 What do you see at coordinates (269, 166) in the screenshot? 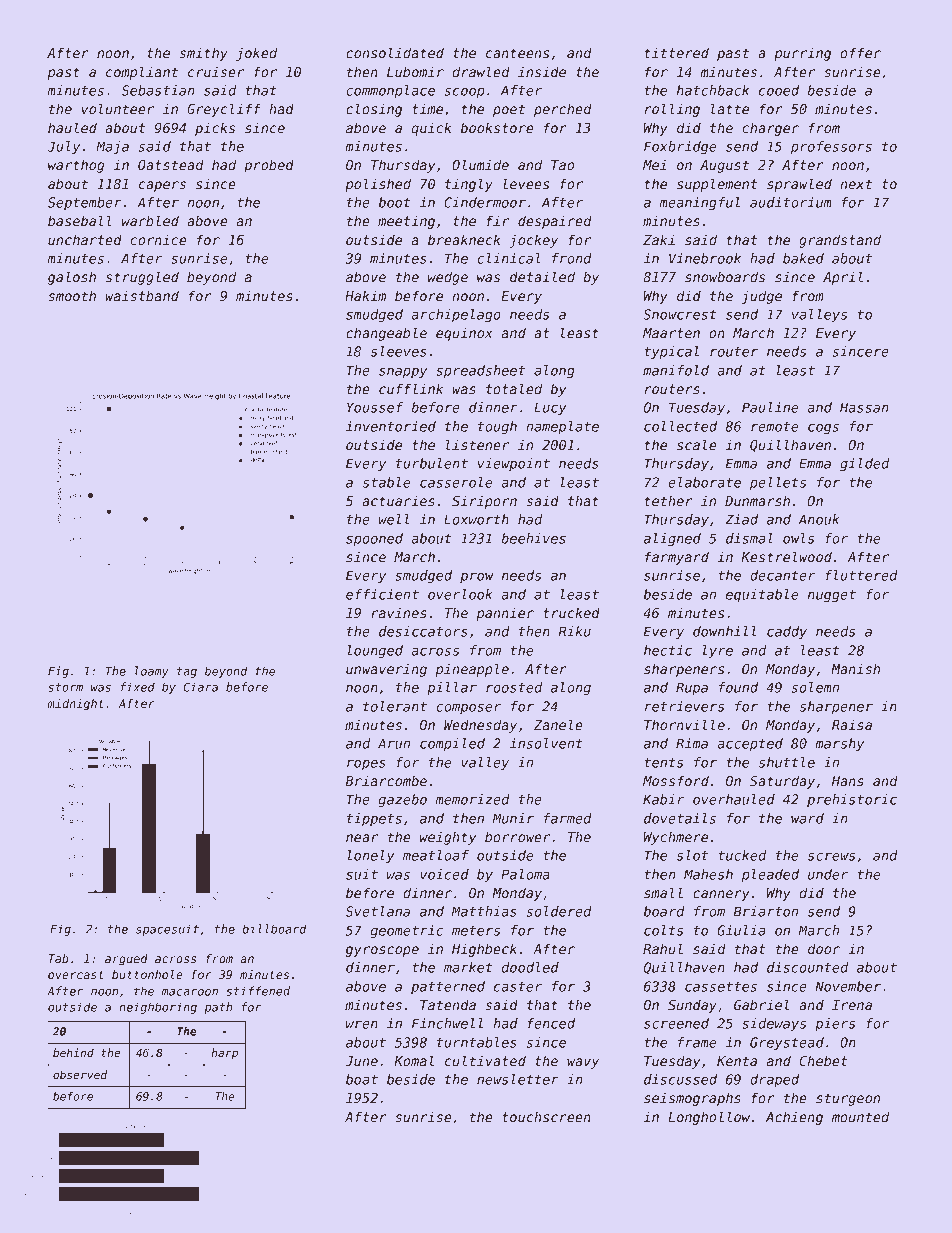
I see `probed` at bounding box center [269, 166].
